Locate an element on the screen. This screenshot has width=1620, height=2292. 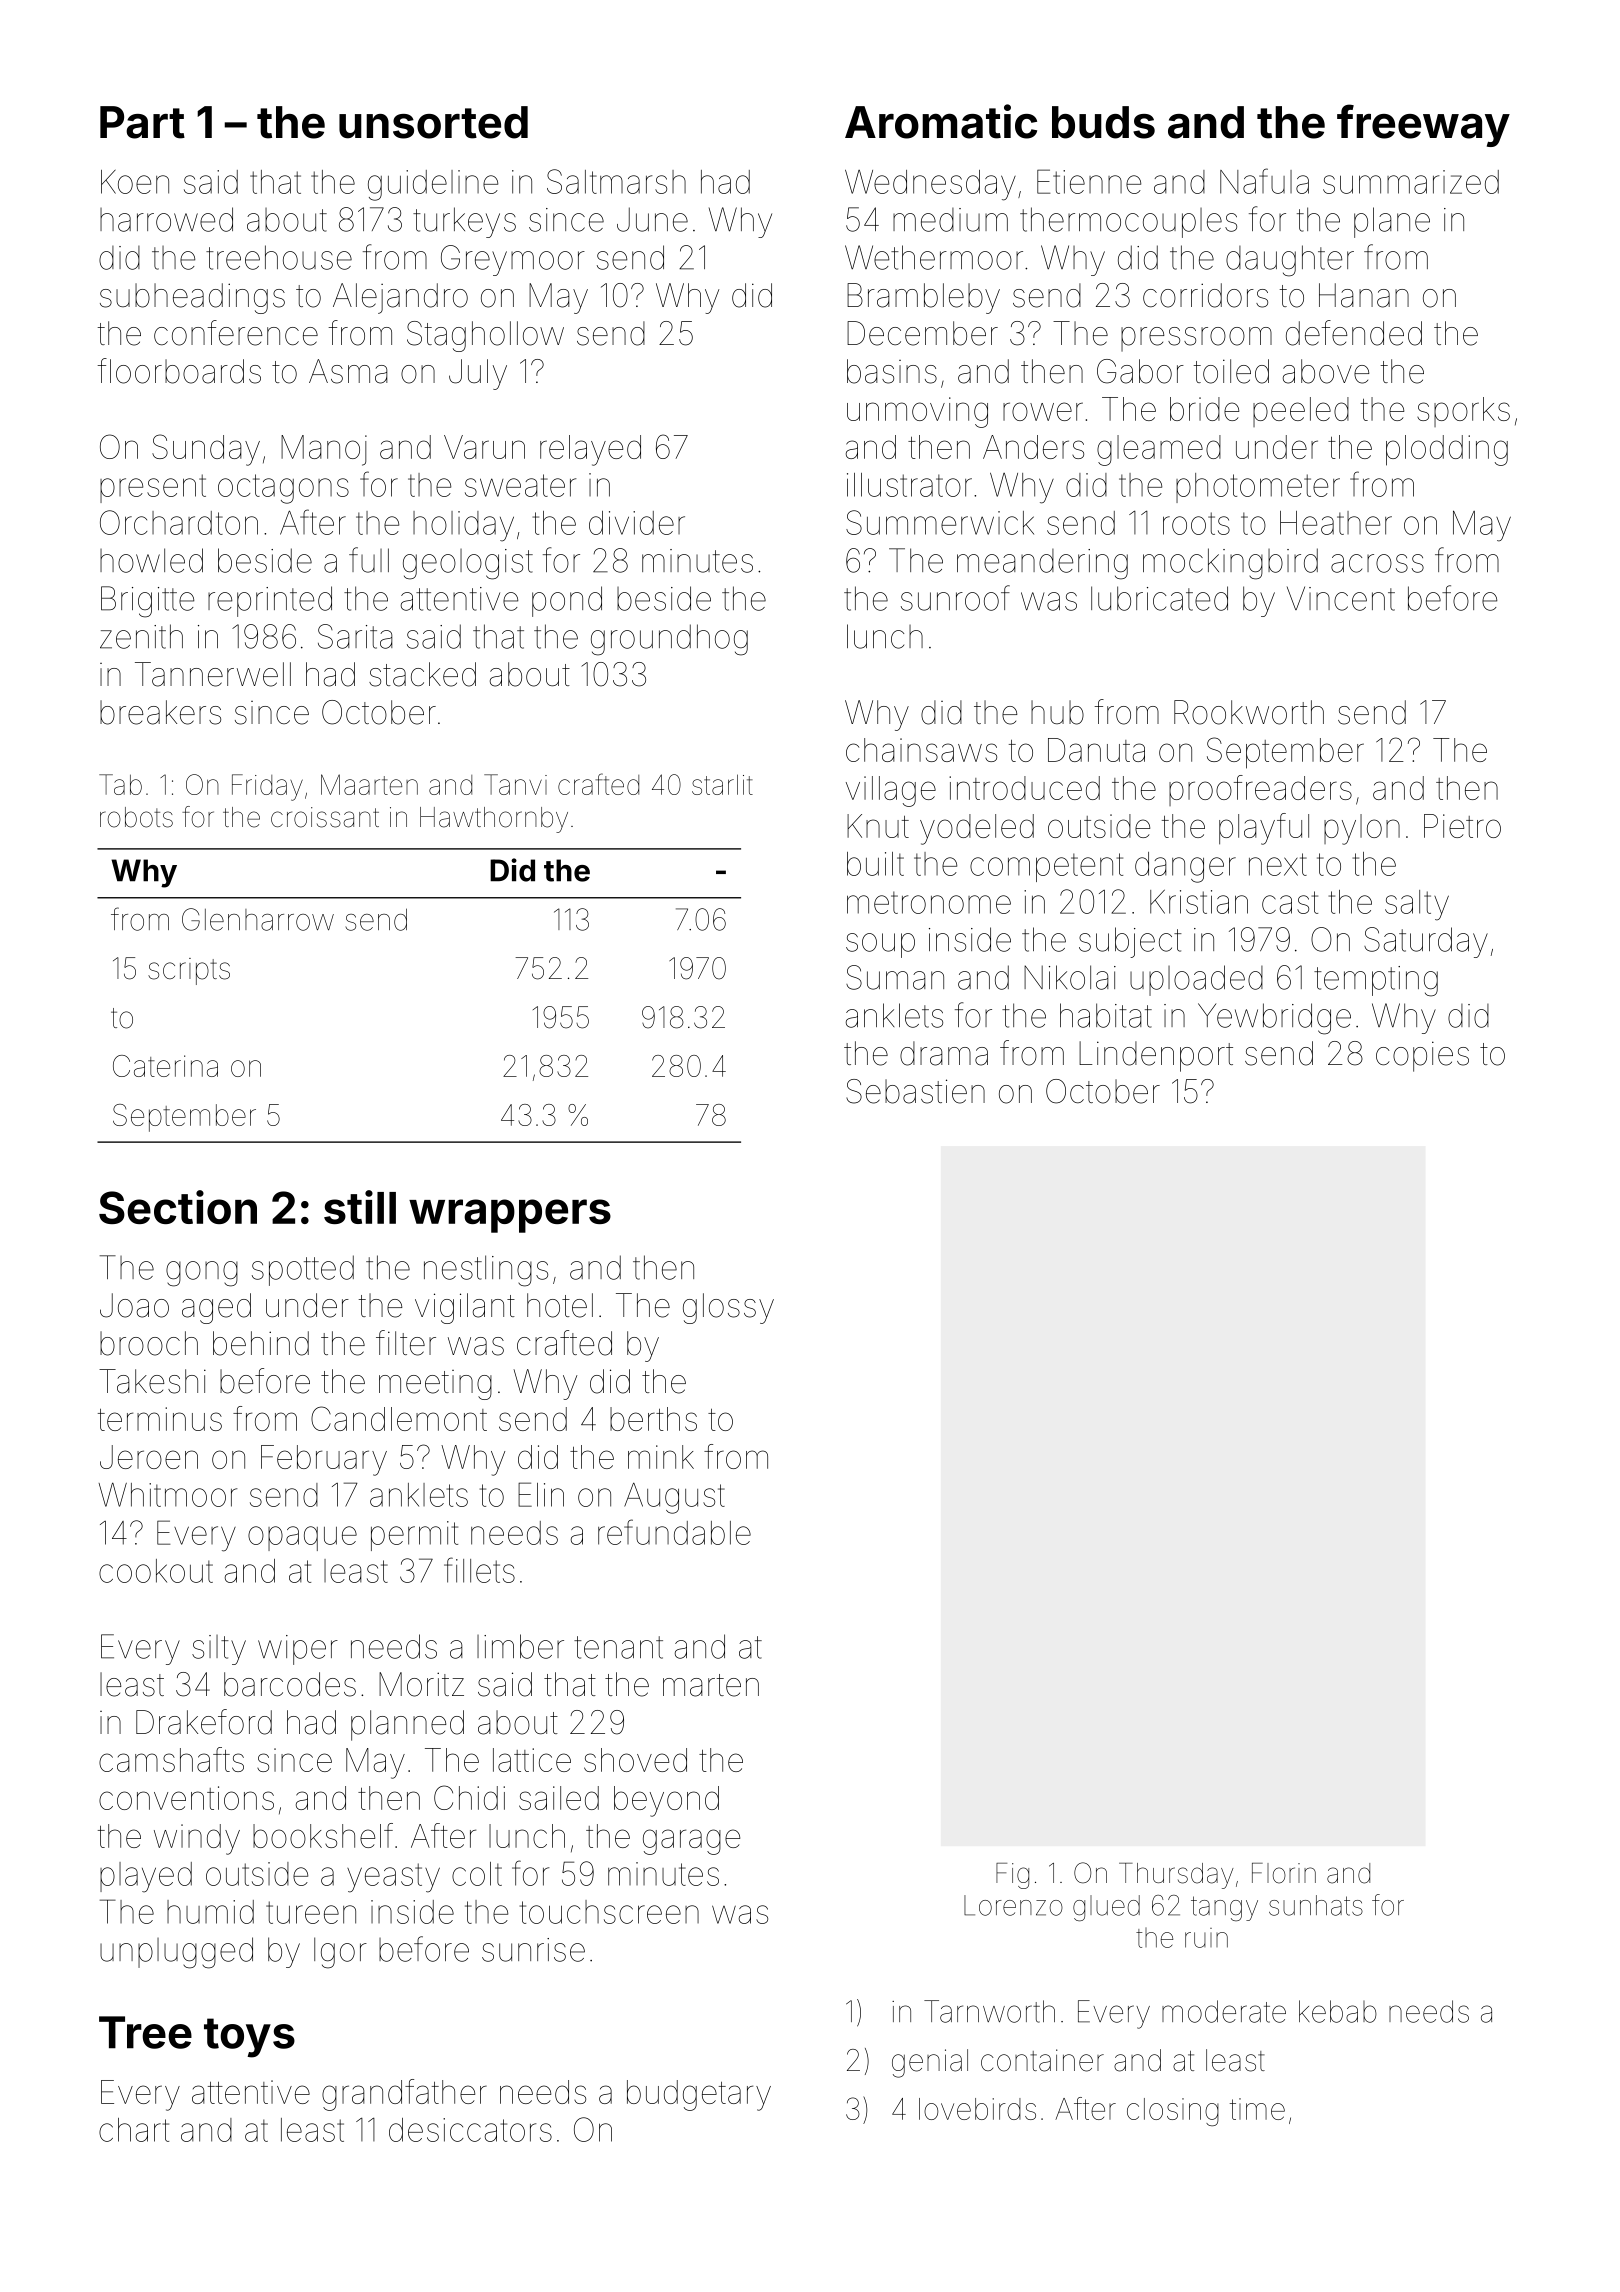
grandfather is located at coordinates (404, 2095).
